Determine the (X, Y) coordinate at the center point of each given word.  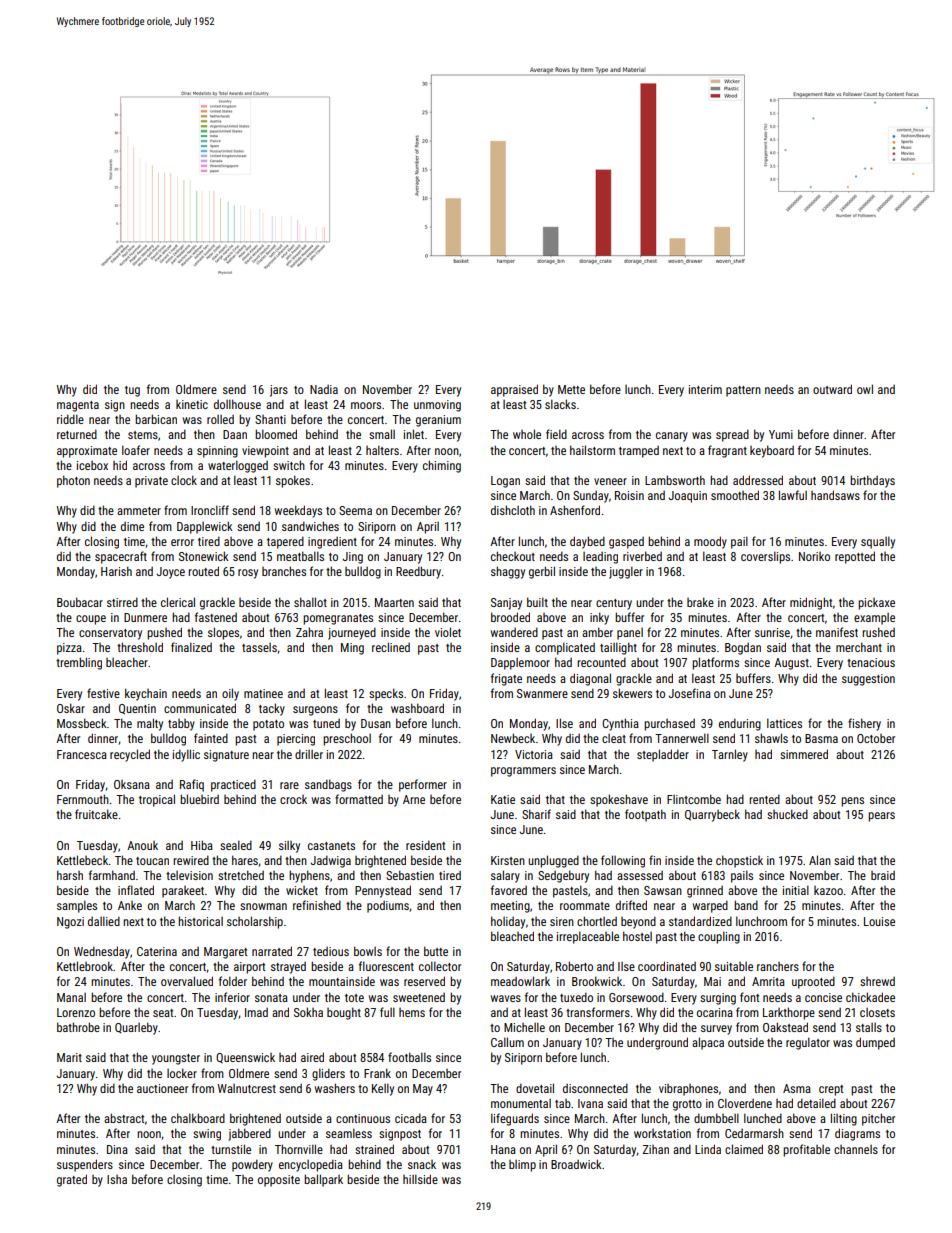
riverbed (642, 556)
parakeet (183, 892)
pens (852, 802)
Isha (117, 1179)
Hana (503, 1149)
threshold (140, 647)
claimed (744, 1149)
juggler (626, 572)
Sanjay (506, 604)
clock (184, 480)
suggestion (868, 680)
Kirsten (508, 860)
